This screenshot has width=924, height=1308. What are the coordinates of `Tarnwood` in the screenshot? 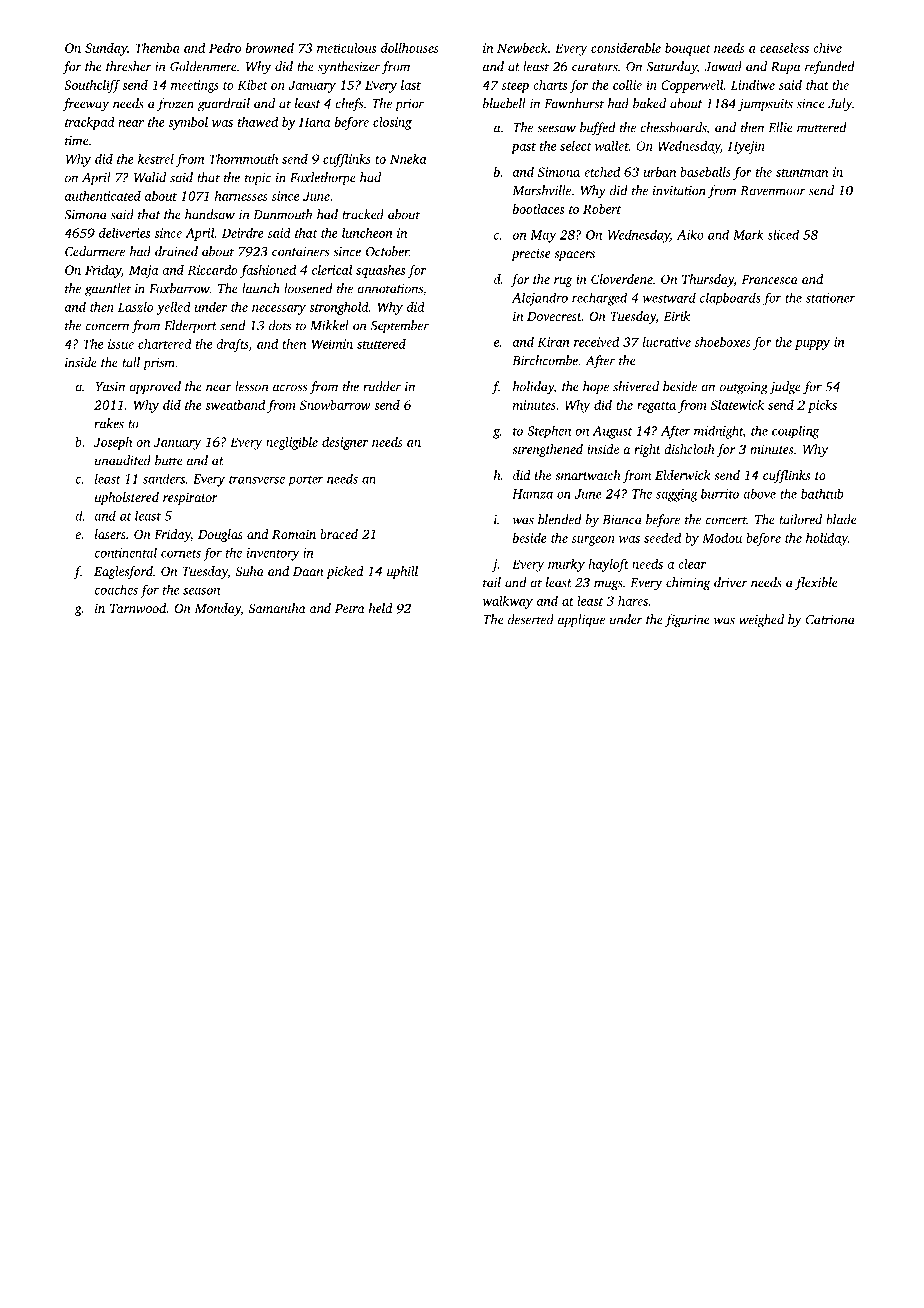 It's located at (138, 608).
